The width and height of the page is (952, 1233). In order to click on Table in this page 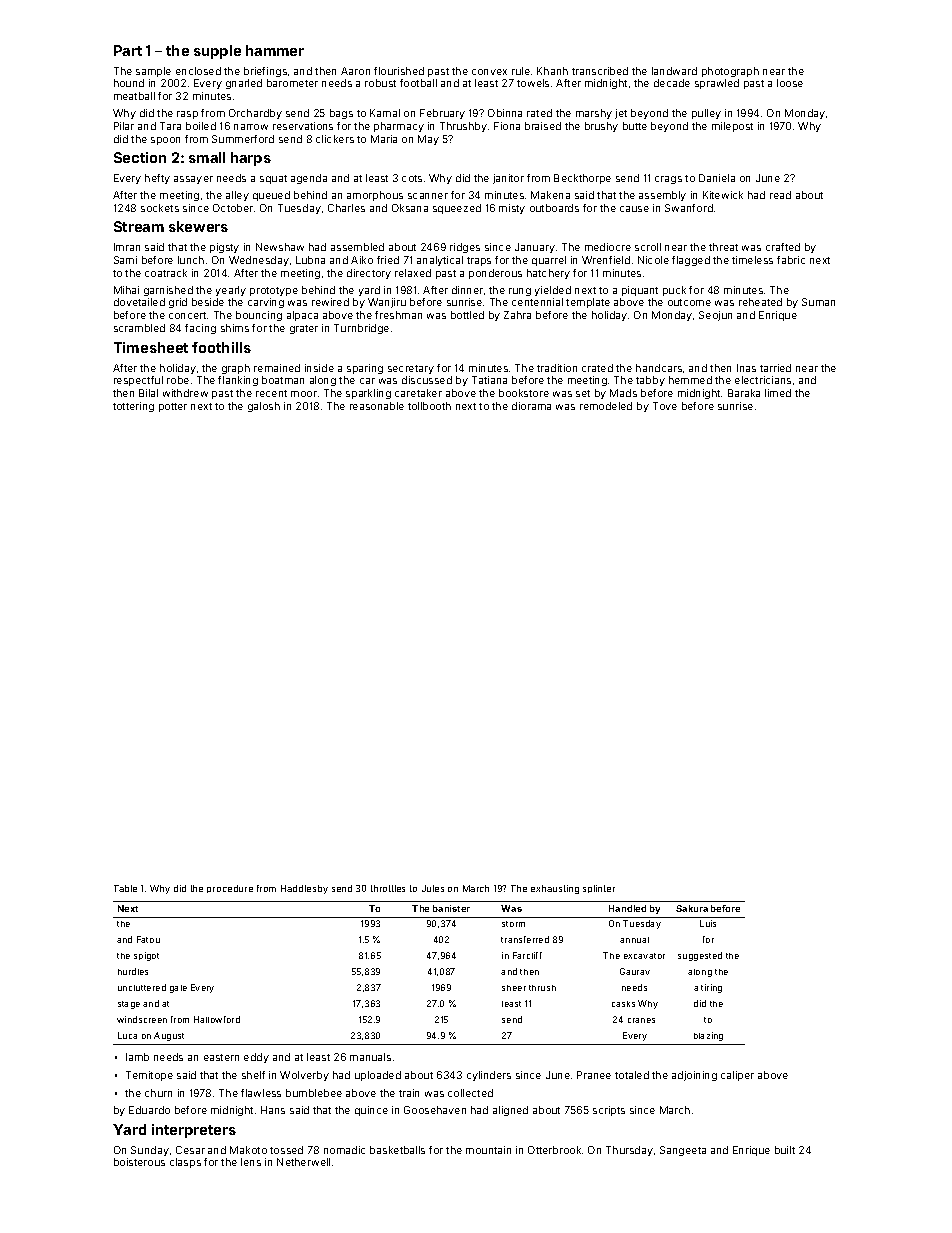, I will do `click(125, 888)`.
